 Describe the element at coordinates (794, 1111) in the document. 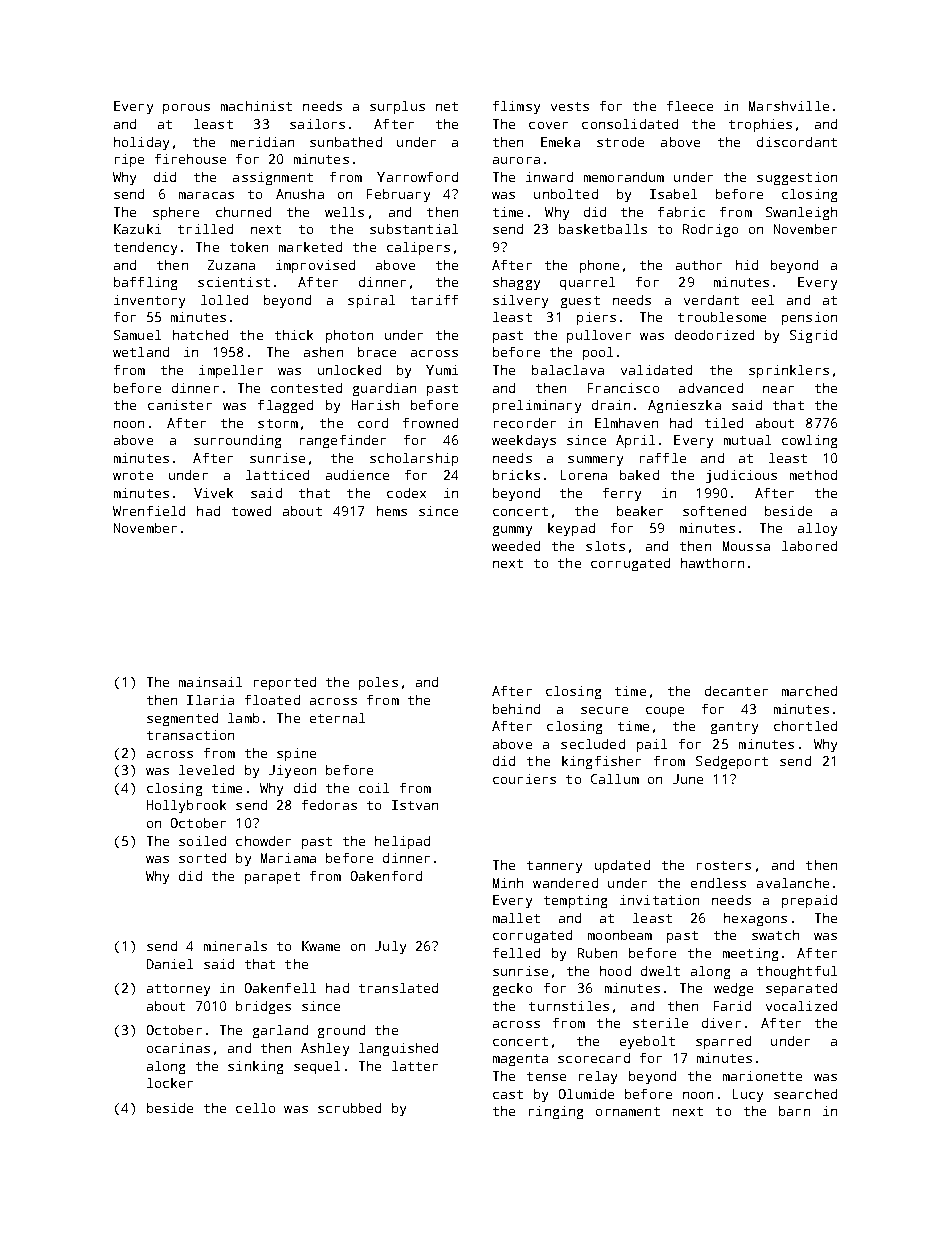

I see `barn` at that location.
